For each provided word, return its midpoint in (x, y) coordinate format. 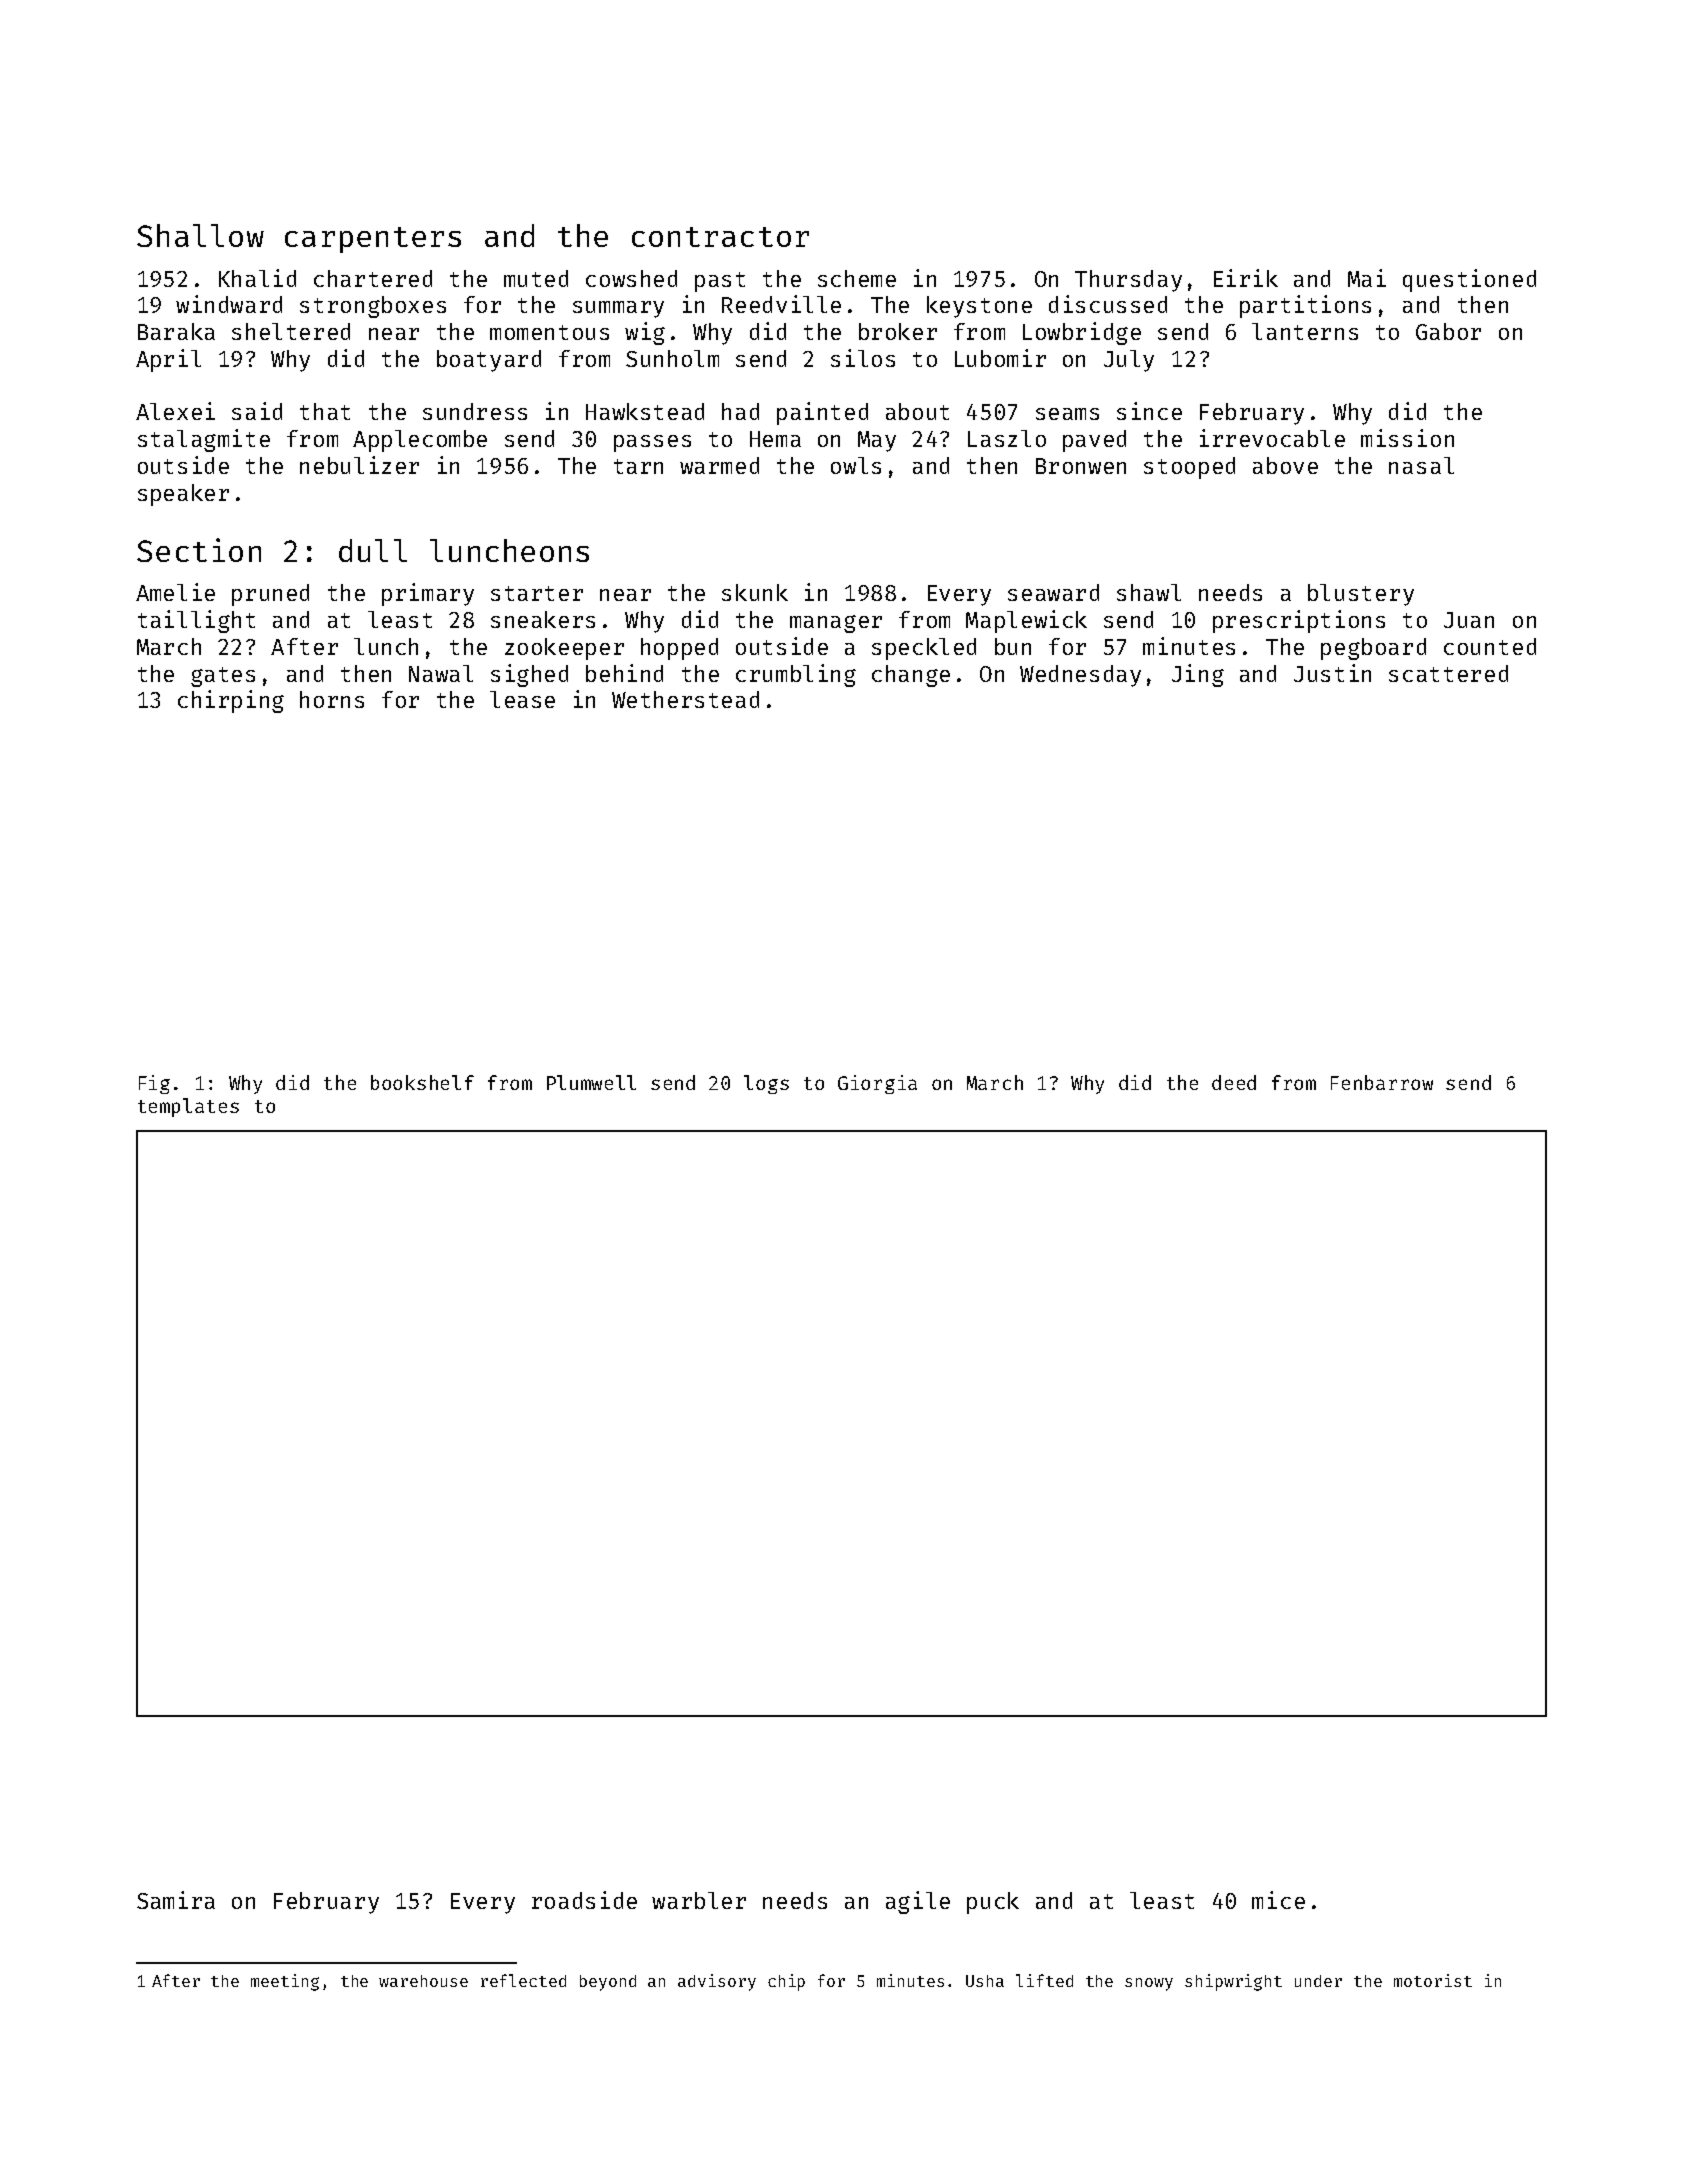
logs (766, 1084)
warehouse (423, 1981)
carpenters (373, 240)
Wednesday (1080, 676)
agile (918, 1902)
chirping (231, 701)
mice (1278, 1900)
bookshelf (422, 1082)
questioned (1469, 280)
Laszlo (1007, 438)
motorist (1433, 1980)
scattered (1448, 673)
